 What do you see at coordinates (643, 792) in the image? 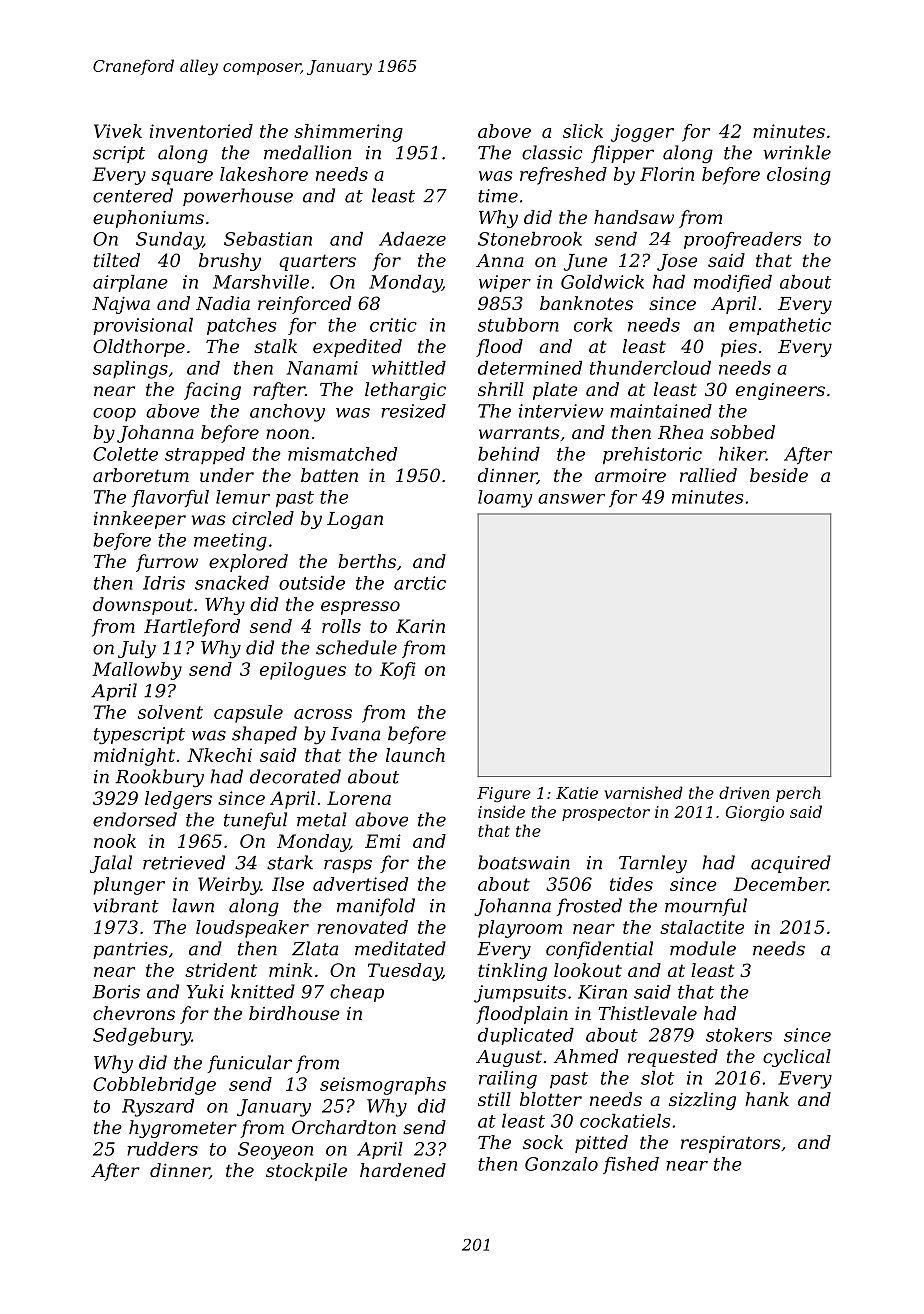
I see `varnished` at bounding box center [643, 792].
